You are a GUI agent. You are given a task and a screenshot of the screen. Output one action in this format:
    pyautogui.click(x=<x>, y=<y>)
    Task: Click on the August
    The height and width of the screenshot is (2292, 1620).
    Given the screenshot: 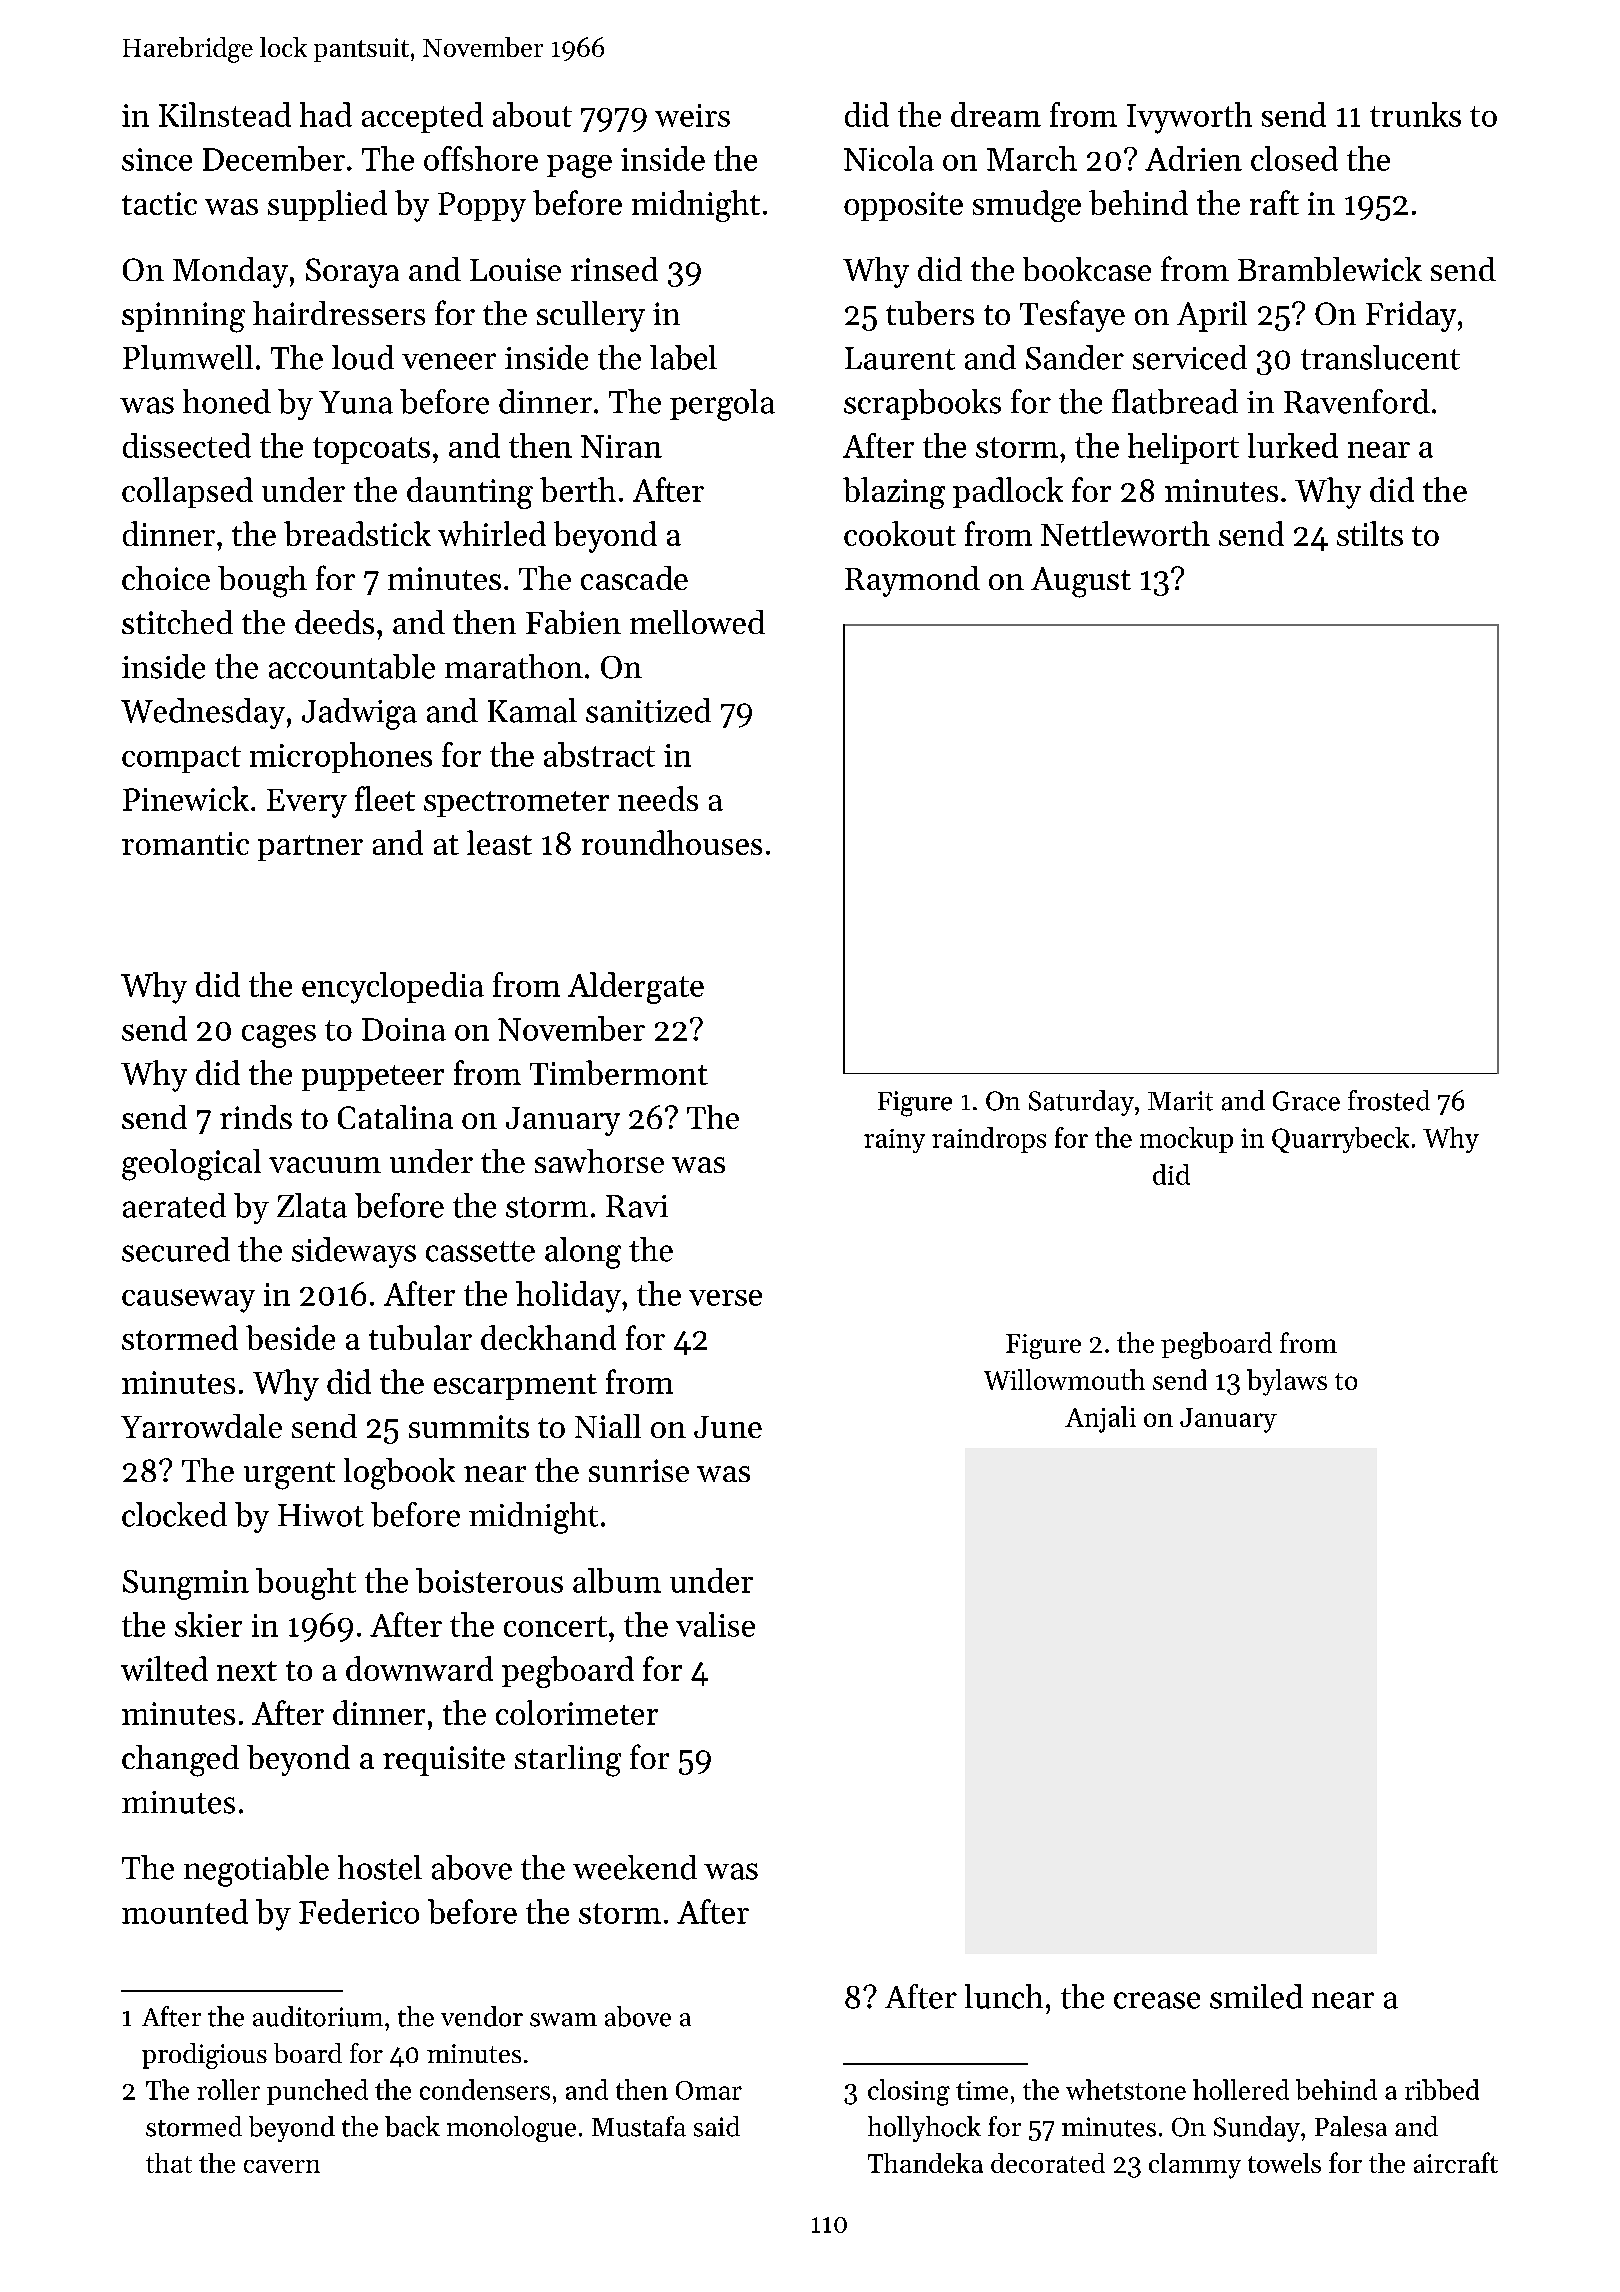 What is the action you would take?
    pyautogui.click(x=1081, y=582)
